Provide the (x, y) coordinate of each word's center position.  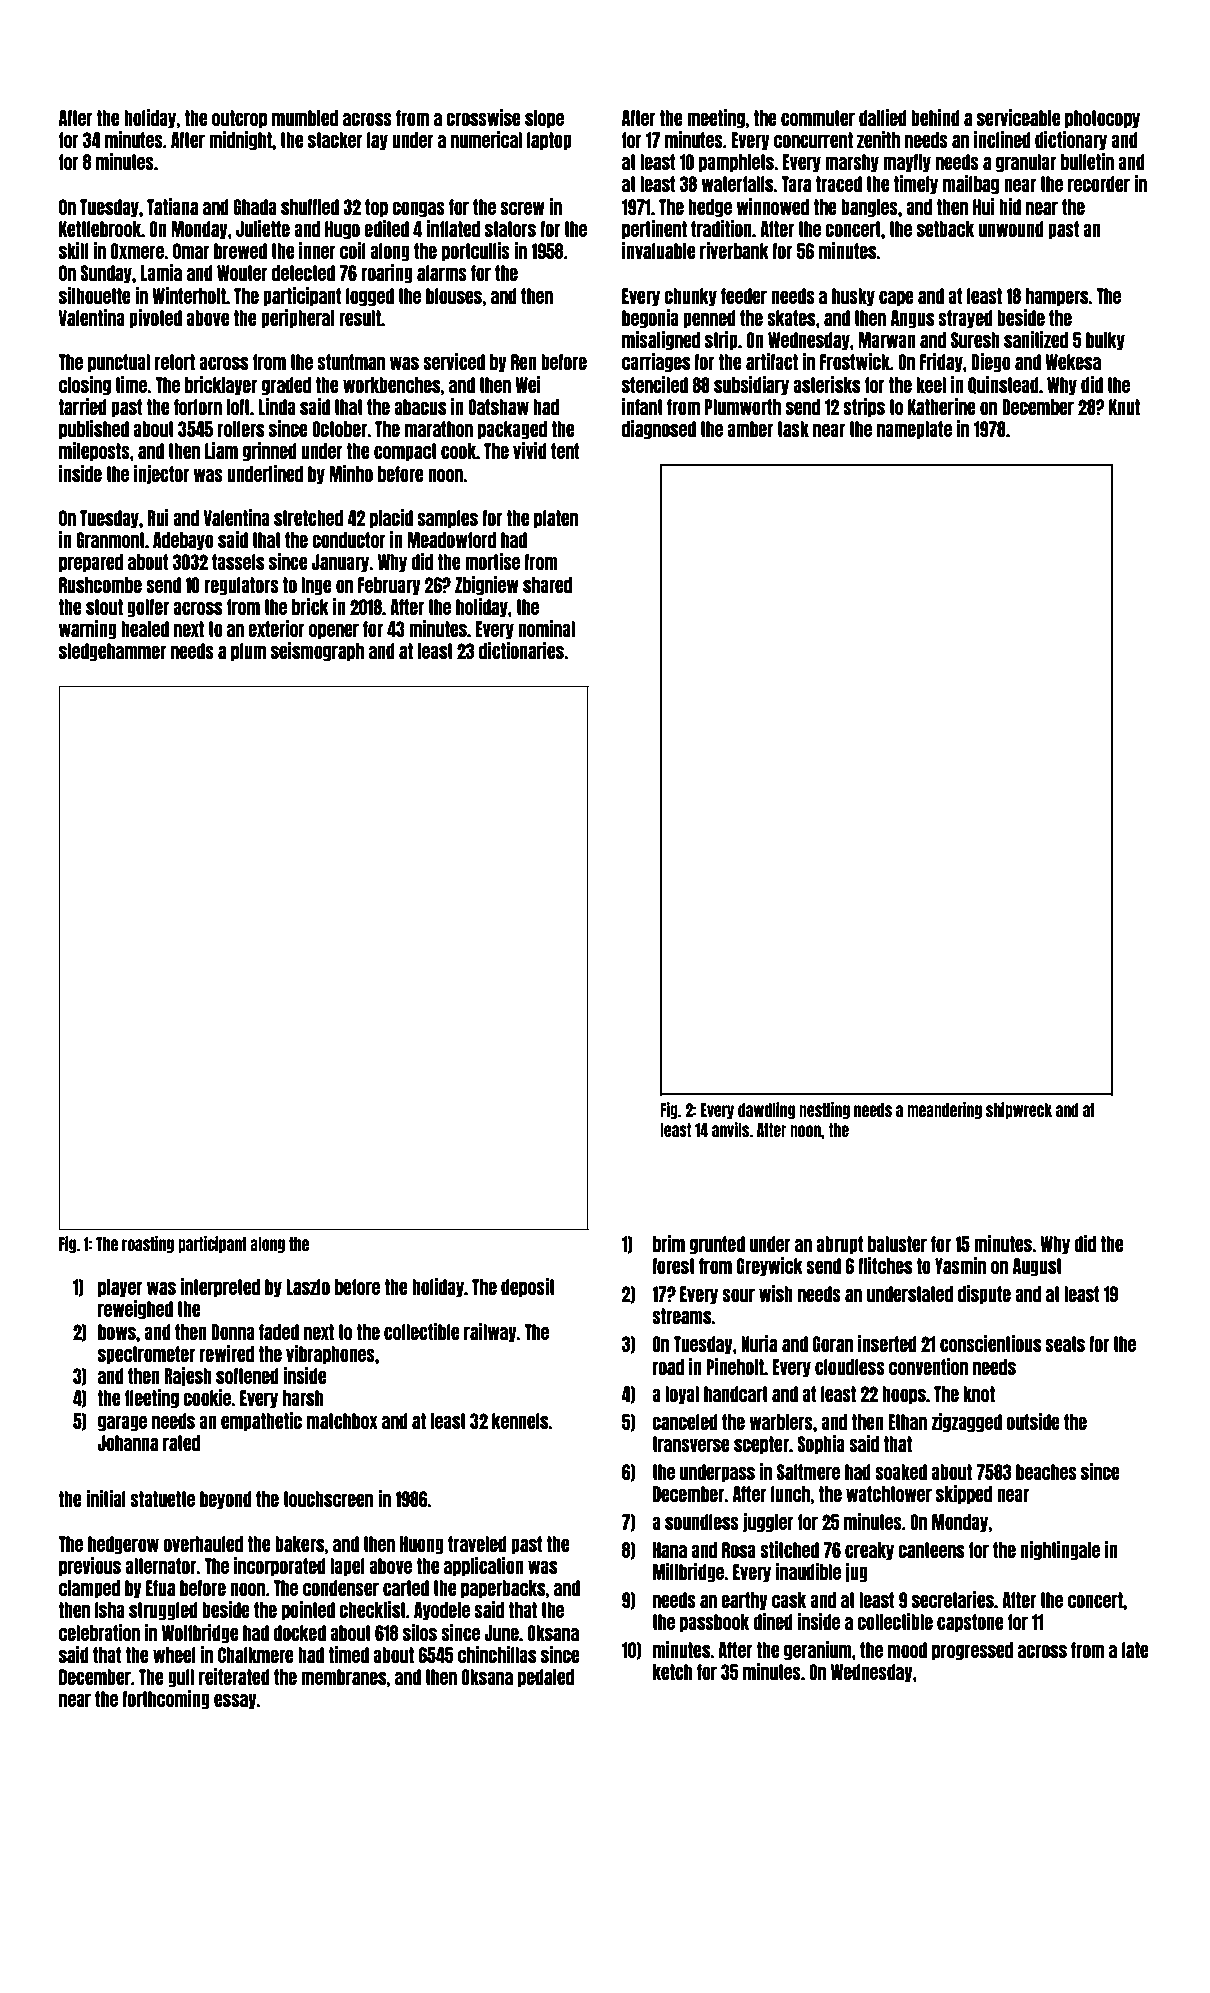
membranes (344, 1677)
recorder (1099, 184)
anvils (731, 1129)
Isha (110, 1610)
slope (544, 119)
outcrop (239, 119)
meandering (944, 1110)
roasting (148, 1244)
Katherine (942, 406)
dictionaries (521, 650)
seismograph (317, 652)
